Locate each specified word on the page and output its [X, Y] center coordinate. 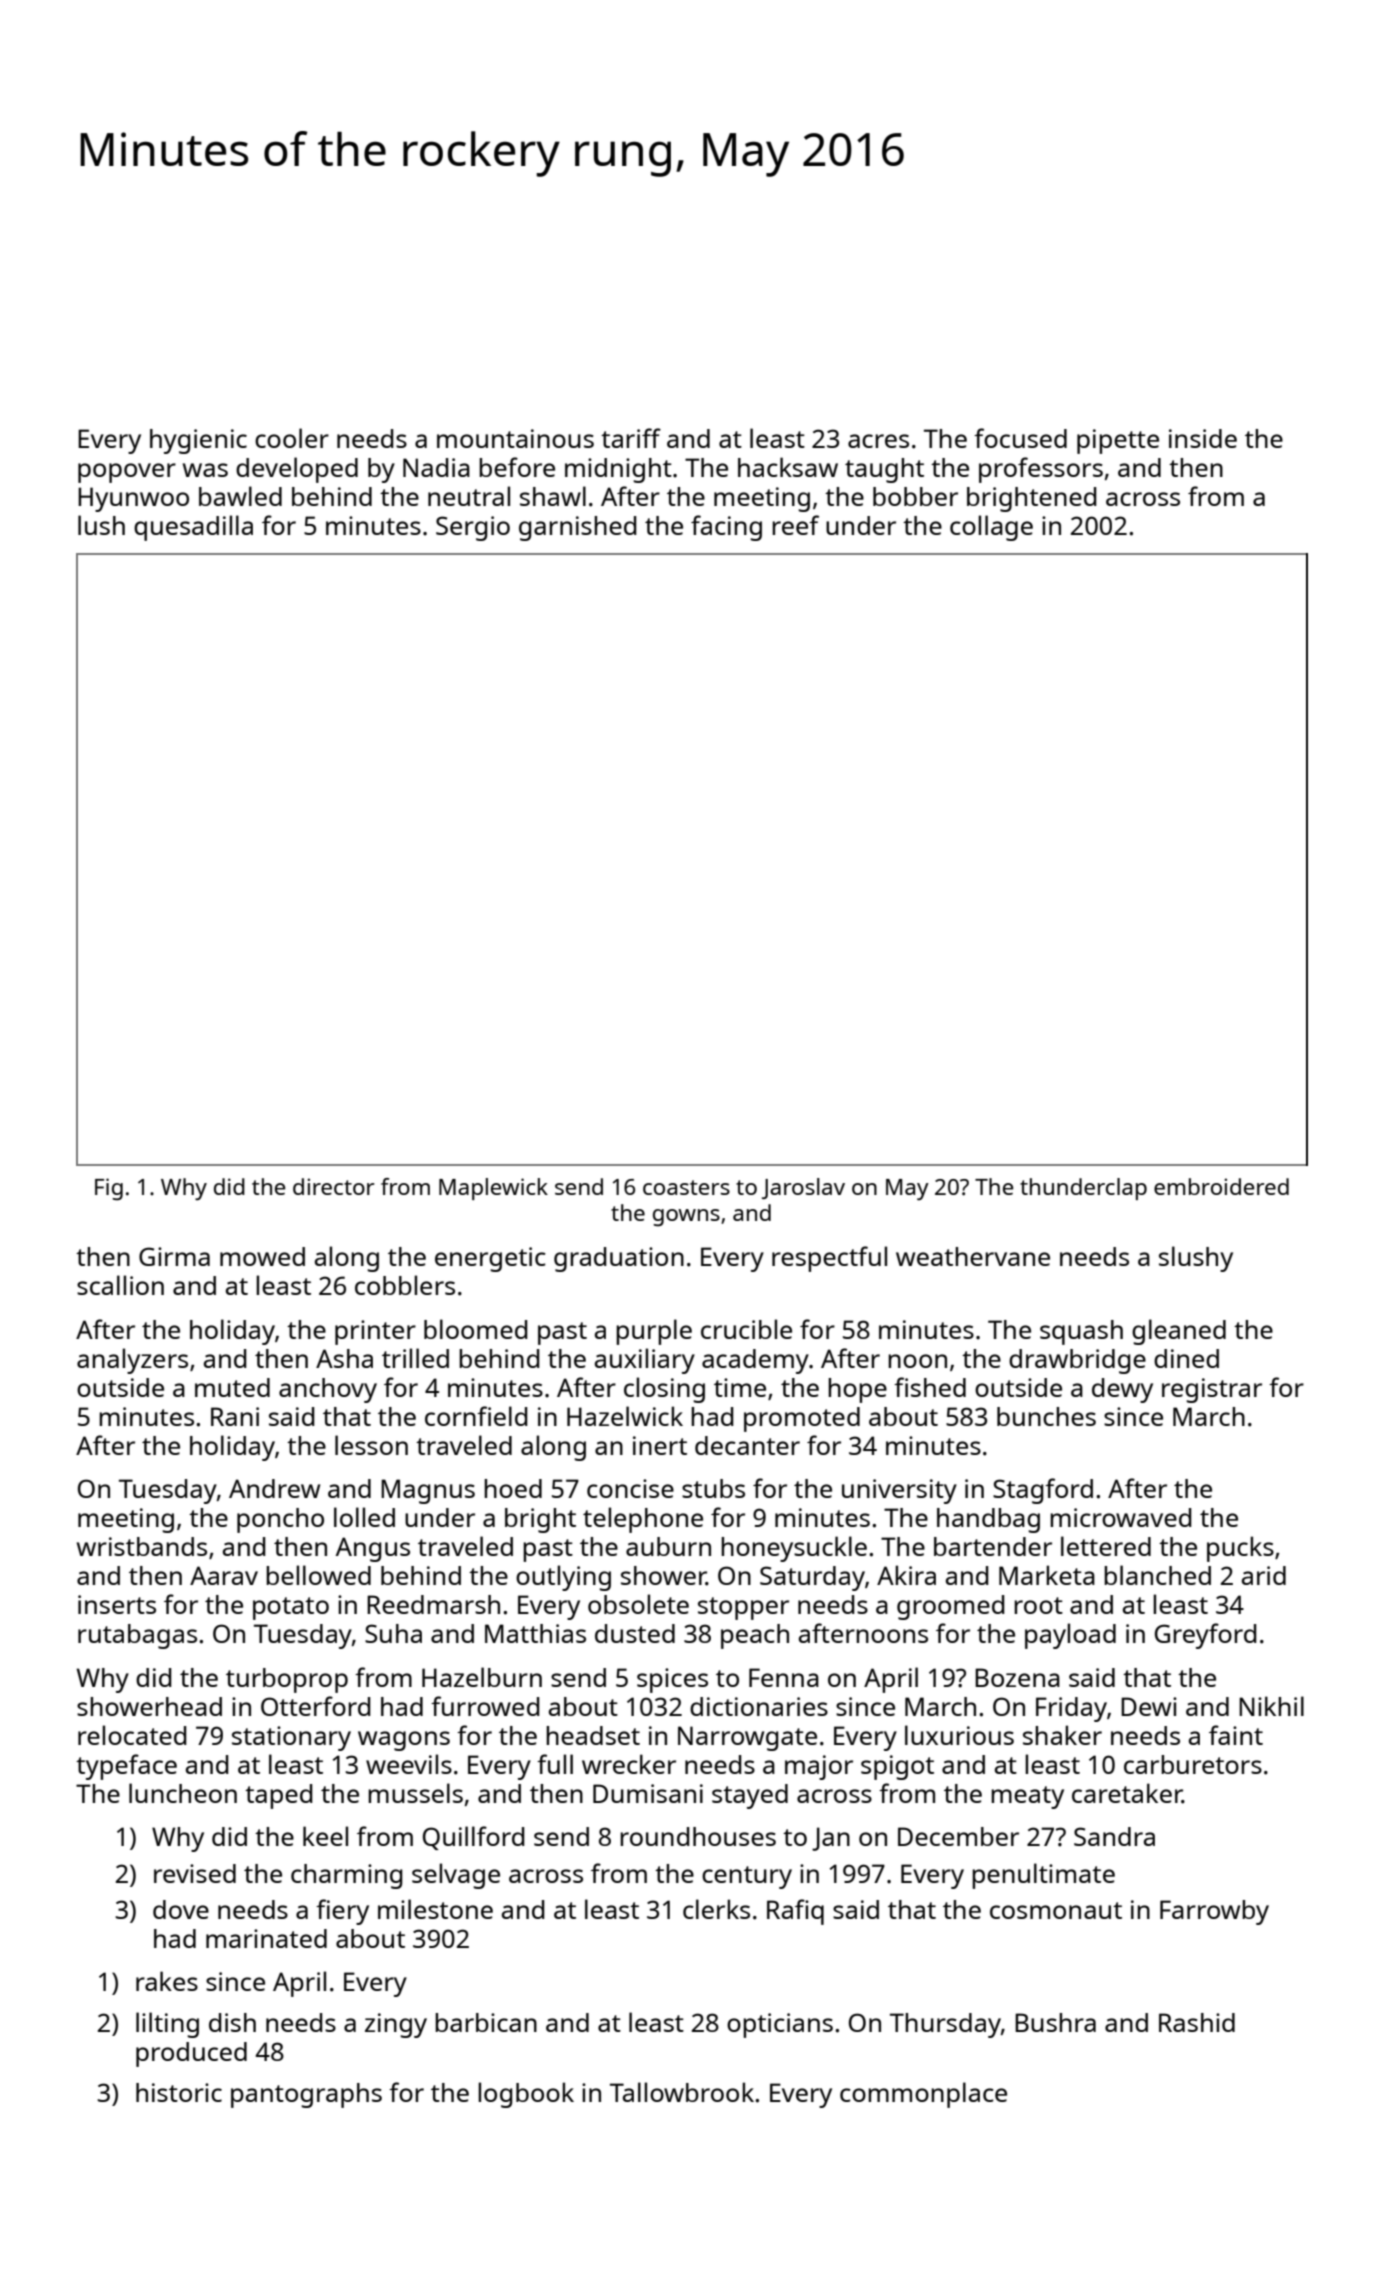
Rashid [1197, 2022]
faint [1236, 1735]
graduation [619, 1259]
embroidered [1221, 1186]
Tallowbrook [682, 2092]
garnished [578, 528]
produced [191, 2054]
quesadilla [193, 528]
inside [1203, 438]
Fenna [784, 1677]
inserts [117, 1604]
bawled [240, 496]
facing [726, 528]
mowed [262, 1256]
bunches [1046, 1416]
